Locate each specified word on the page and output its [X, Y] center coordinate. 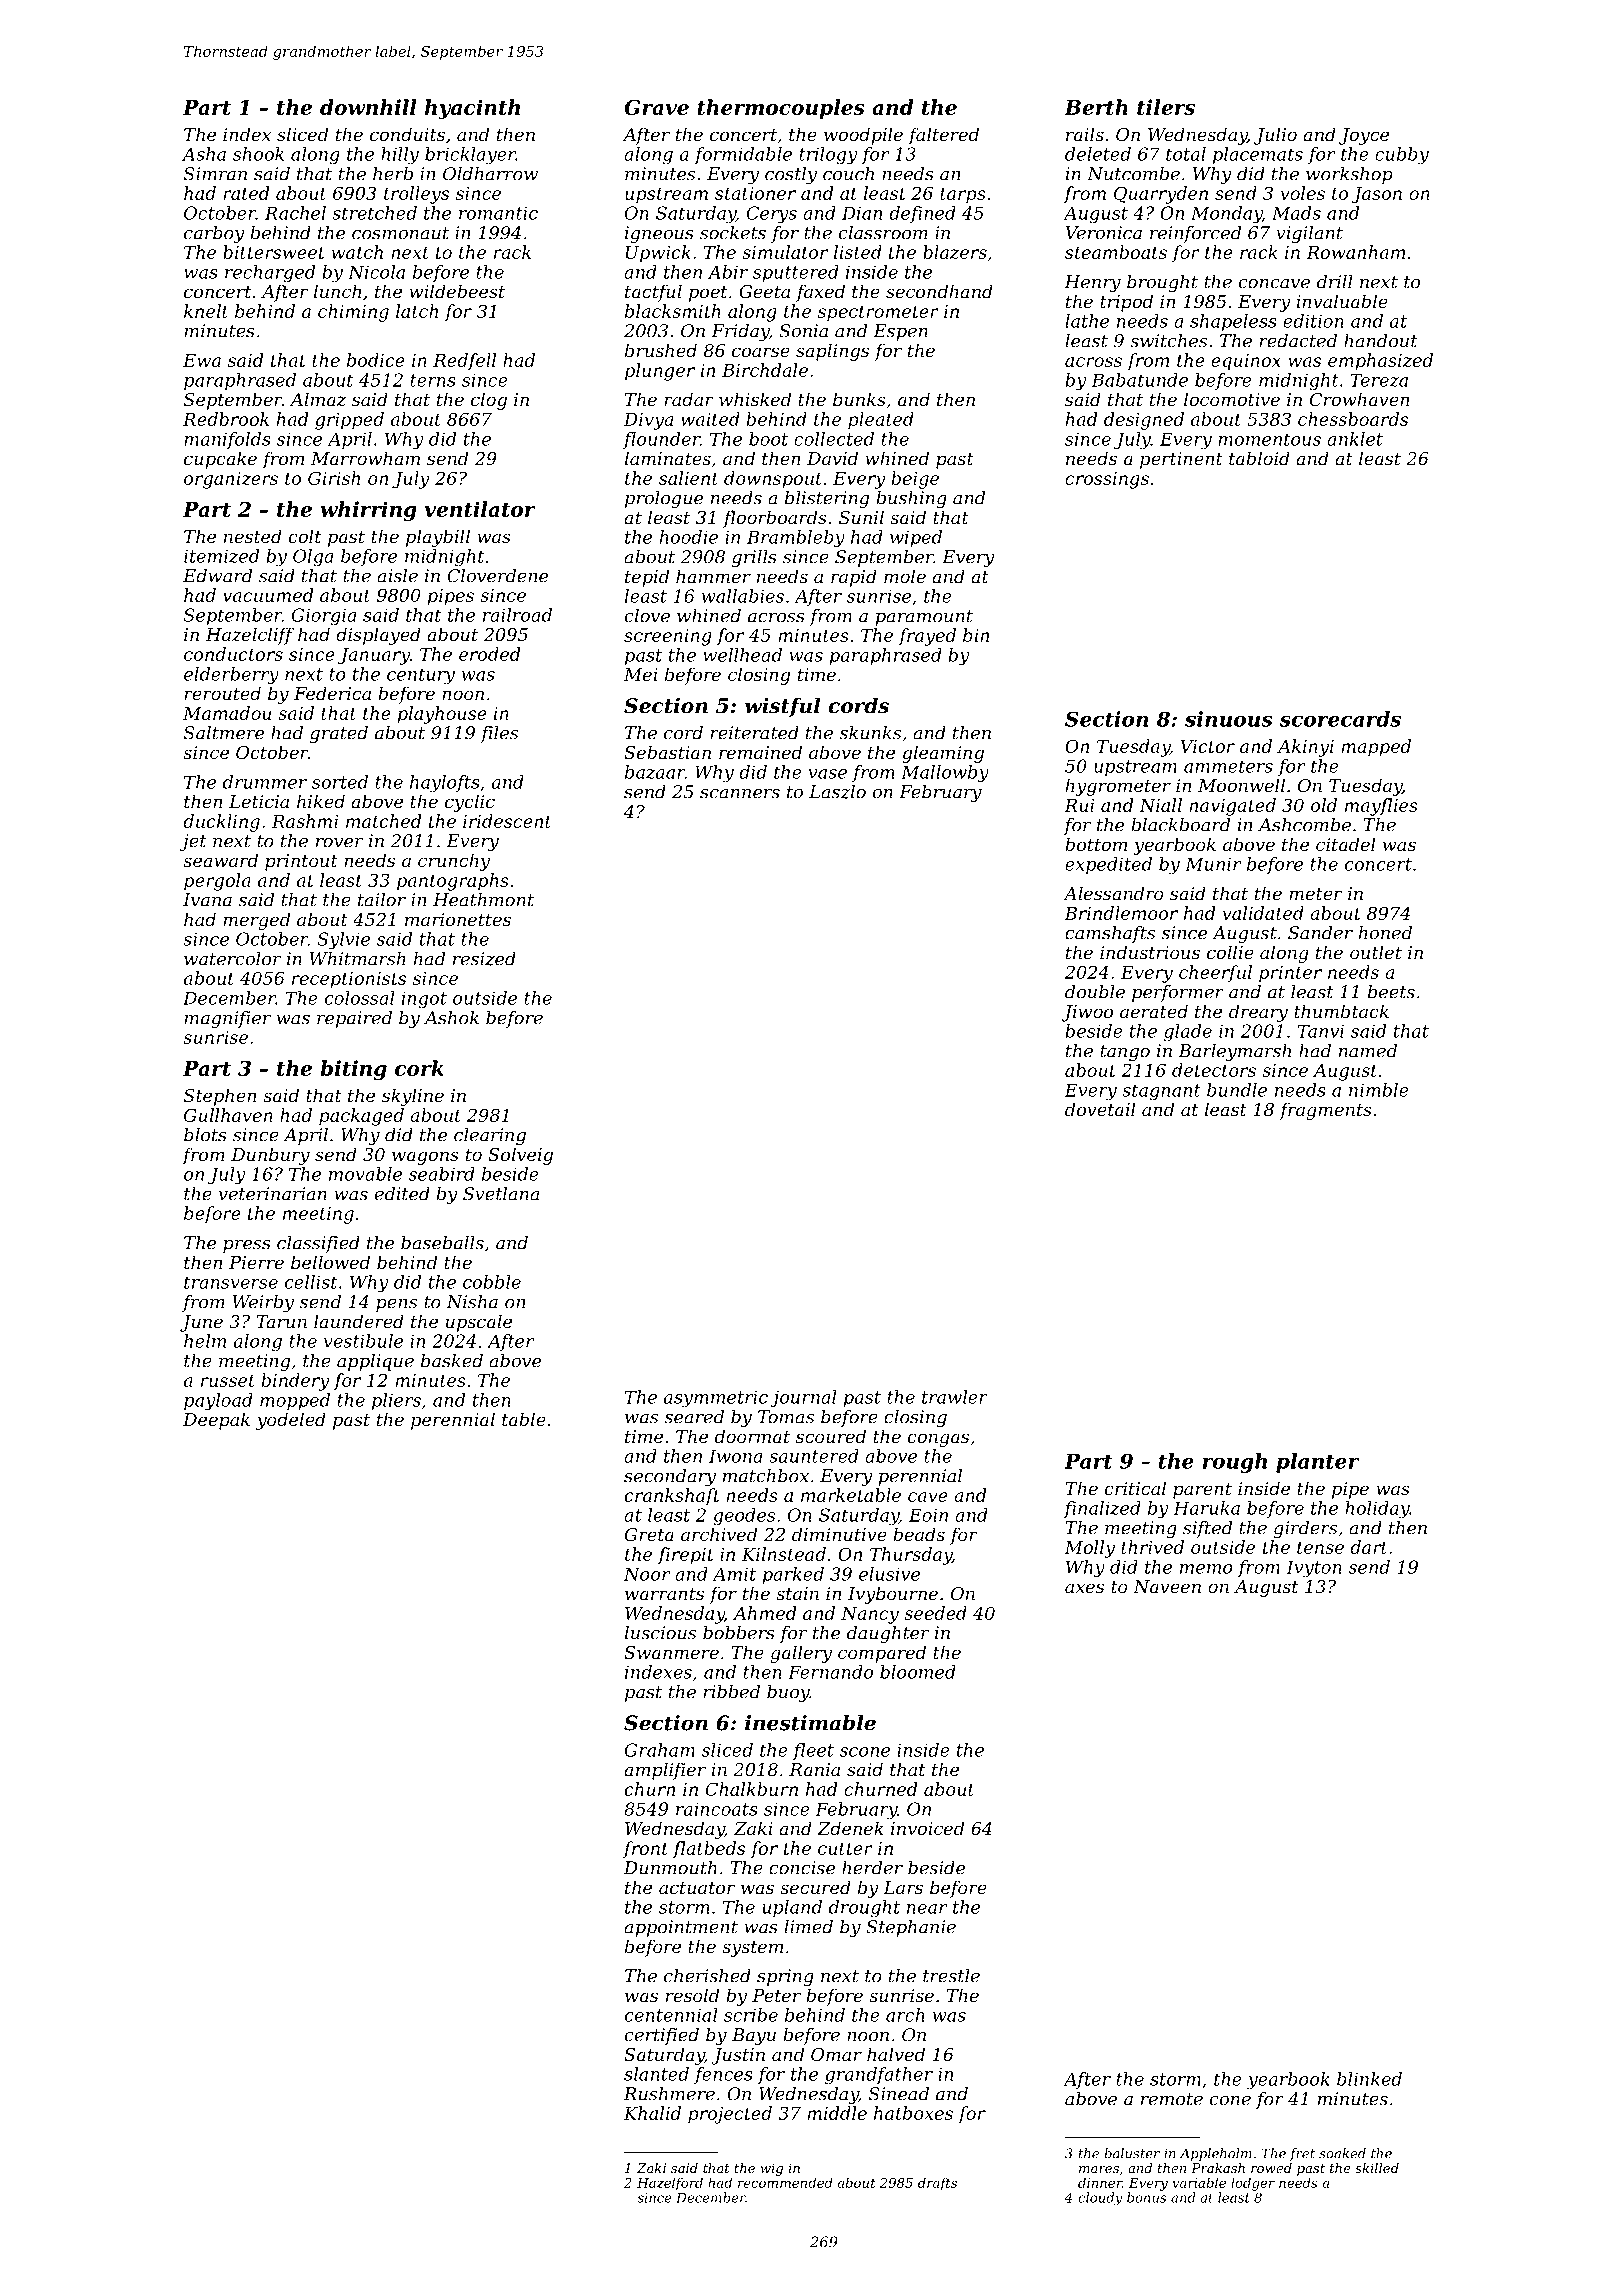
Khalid [652, 2113]
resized [484, 959]
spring [785, 1977]
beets [1391, 992]
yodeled [291, 1421]
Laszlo [837, 792]
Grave [656, 107]
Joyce [1364, 136]
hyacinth [472, 109]
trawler [955, 1397]
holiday [1377, 1510]
